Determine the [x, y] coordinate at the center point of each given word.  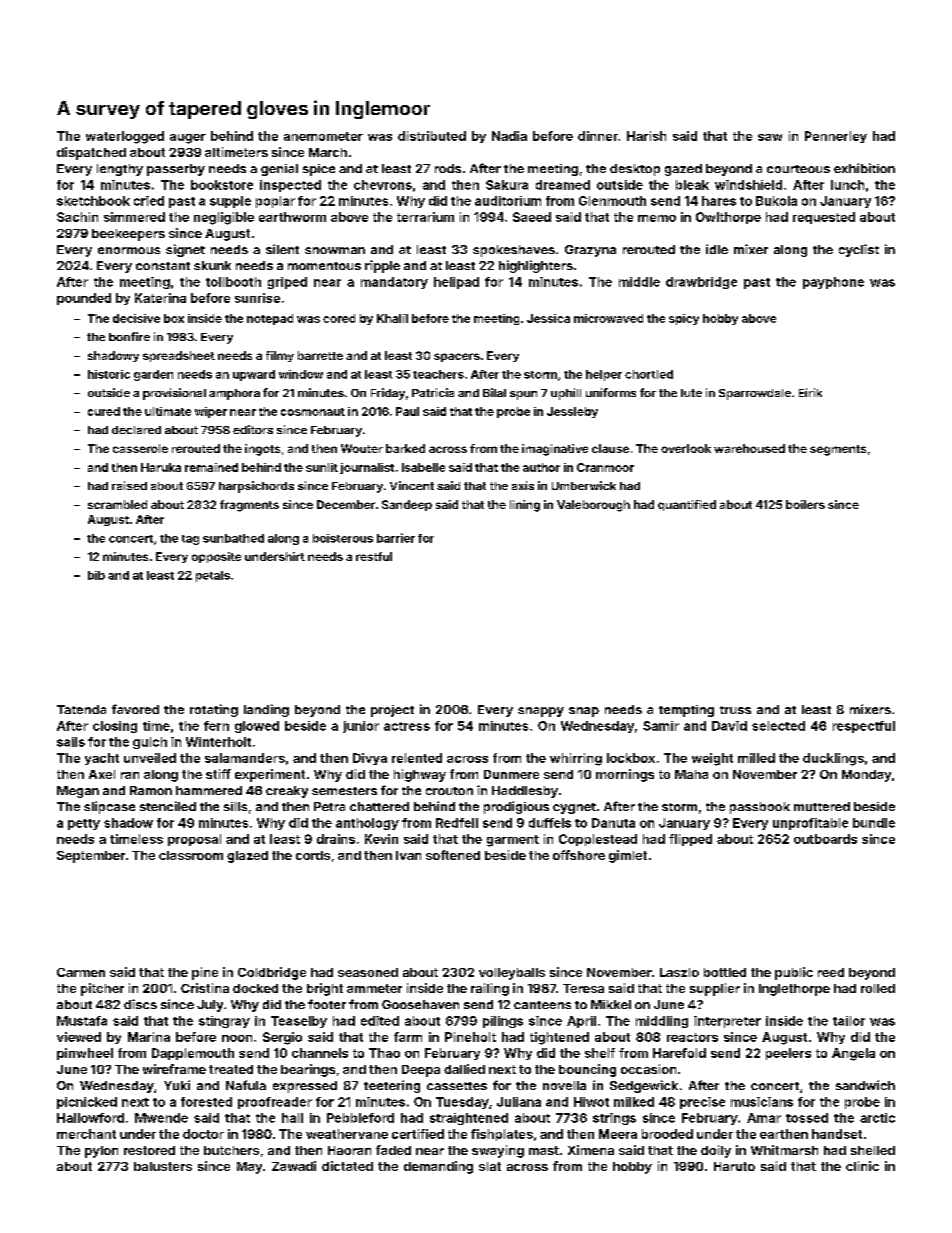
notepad [270, 319]
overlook [686, 448]
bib [96, 575]
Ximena [591, 1150]
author [541, 467]
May [249, 1168]
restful [374, 556]
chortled [649, 374]
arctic [877, 1118]
